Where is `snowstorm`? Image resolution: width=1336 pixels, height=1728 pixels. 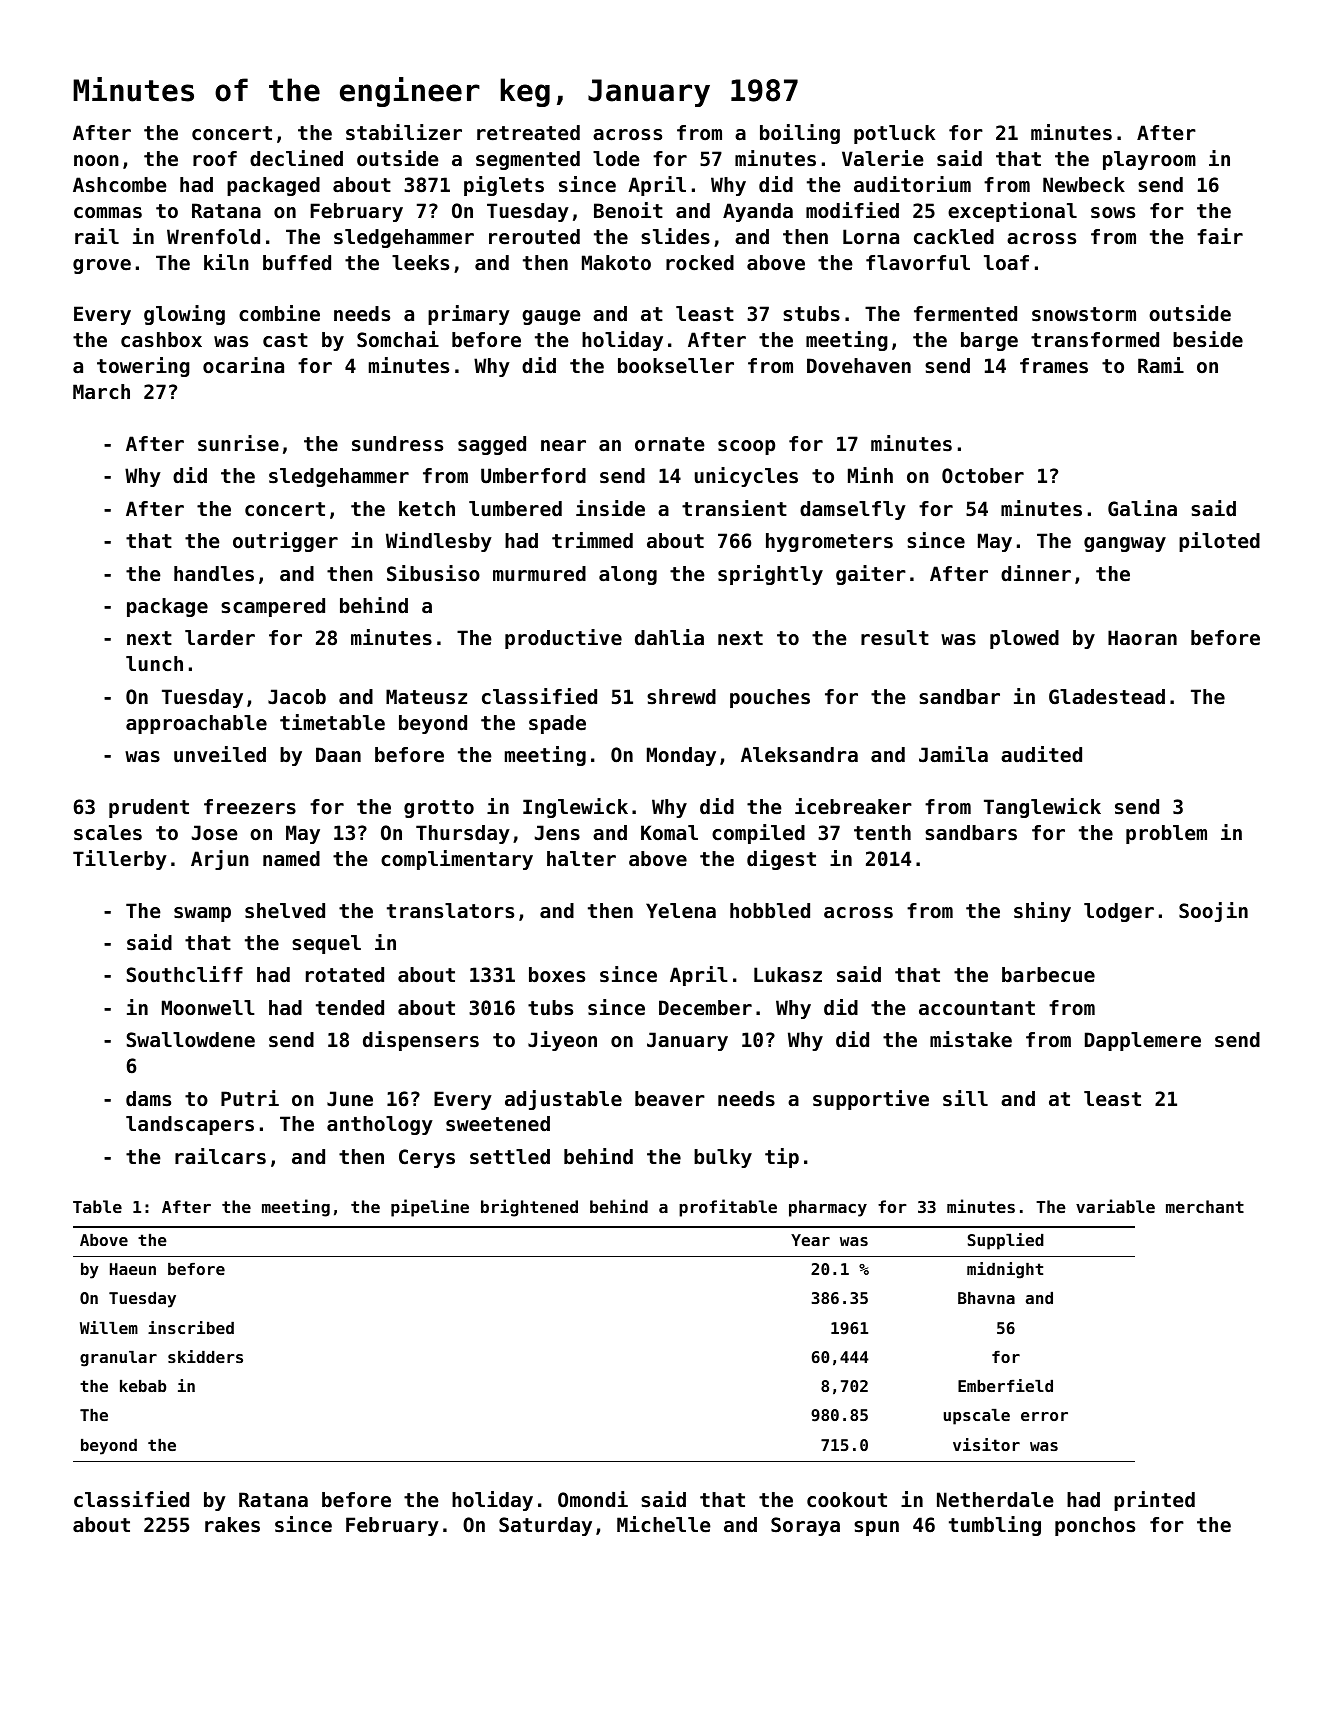
snowstorm is located at coordinates (1084, 314).
